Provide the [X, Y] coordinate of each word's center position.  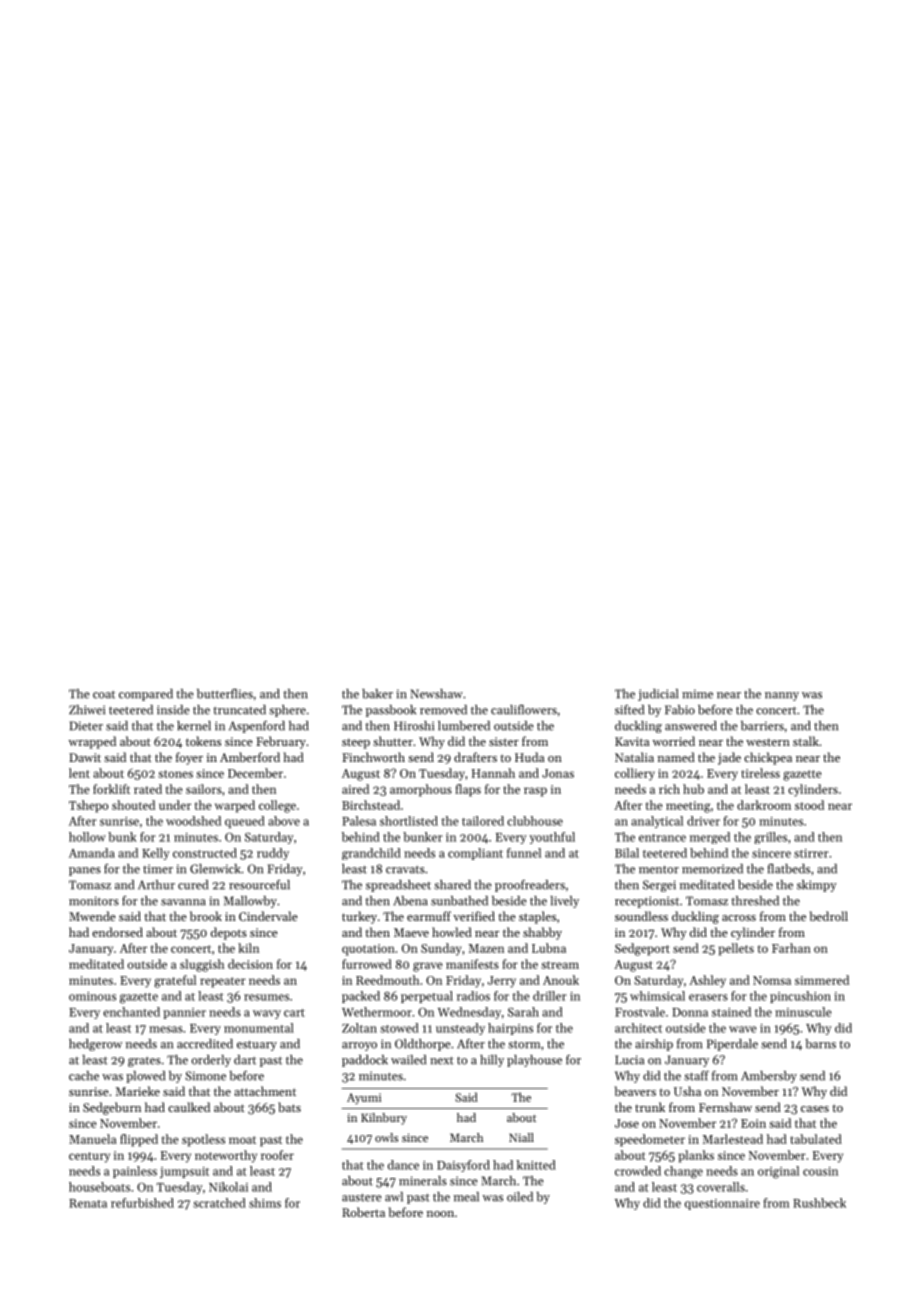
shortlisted [409, 821]
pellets [736, 949]
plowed [145, 1077]
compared [146, 695]
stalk [806, 741]
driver [703, 821]
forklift [111, 789]
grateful [175, 981]
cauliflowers [524, 710]
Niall [521, 1137]
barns [820, 1044]
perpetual [427, 997]
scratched [219, 1203]
